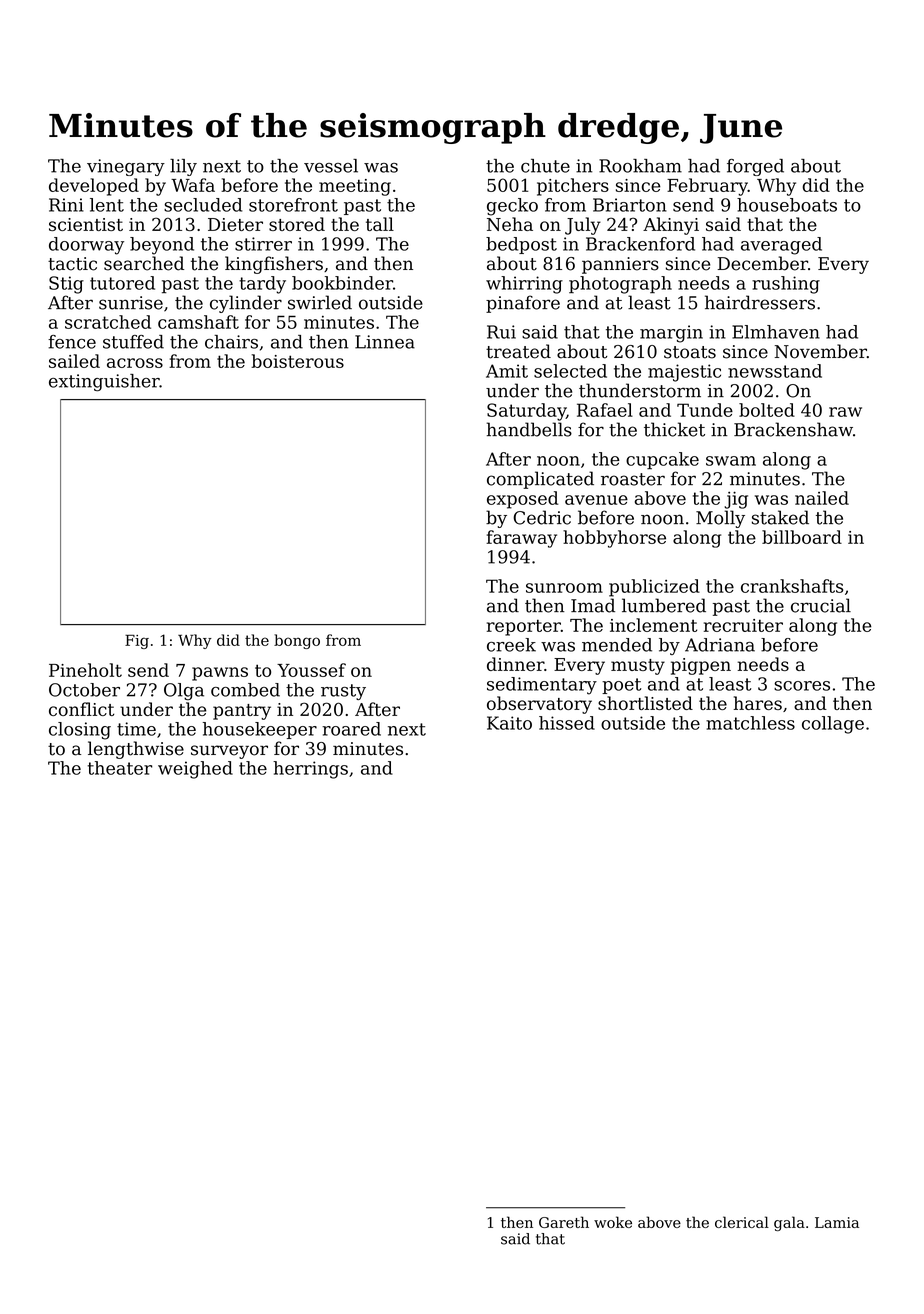  What do you see at coordinates (789, 1223) in the screenshot?
I see `gala` at bounding box center [789, 1223].
